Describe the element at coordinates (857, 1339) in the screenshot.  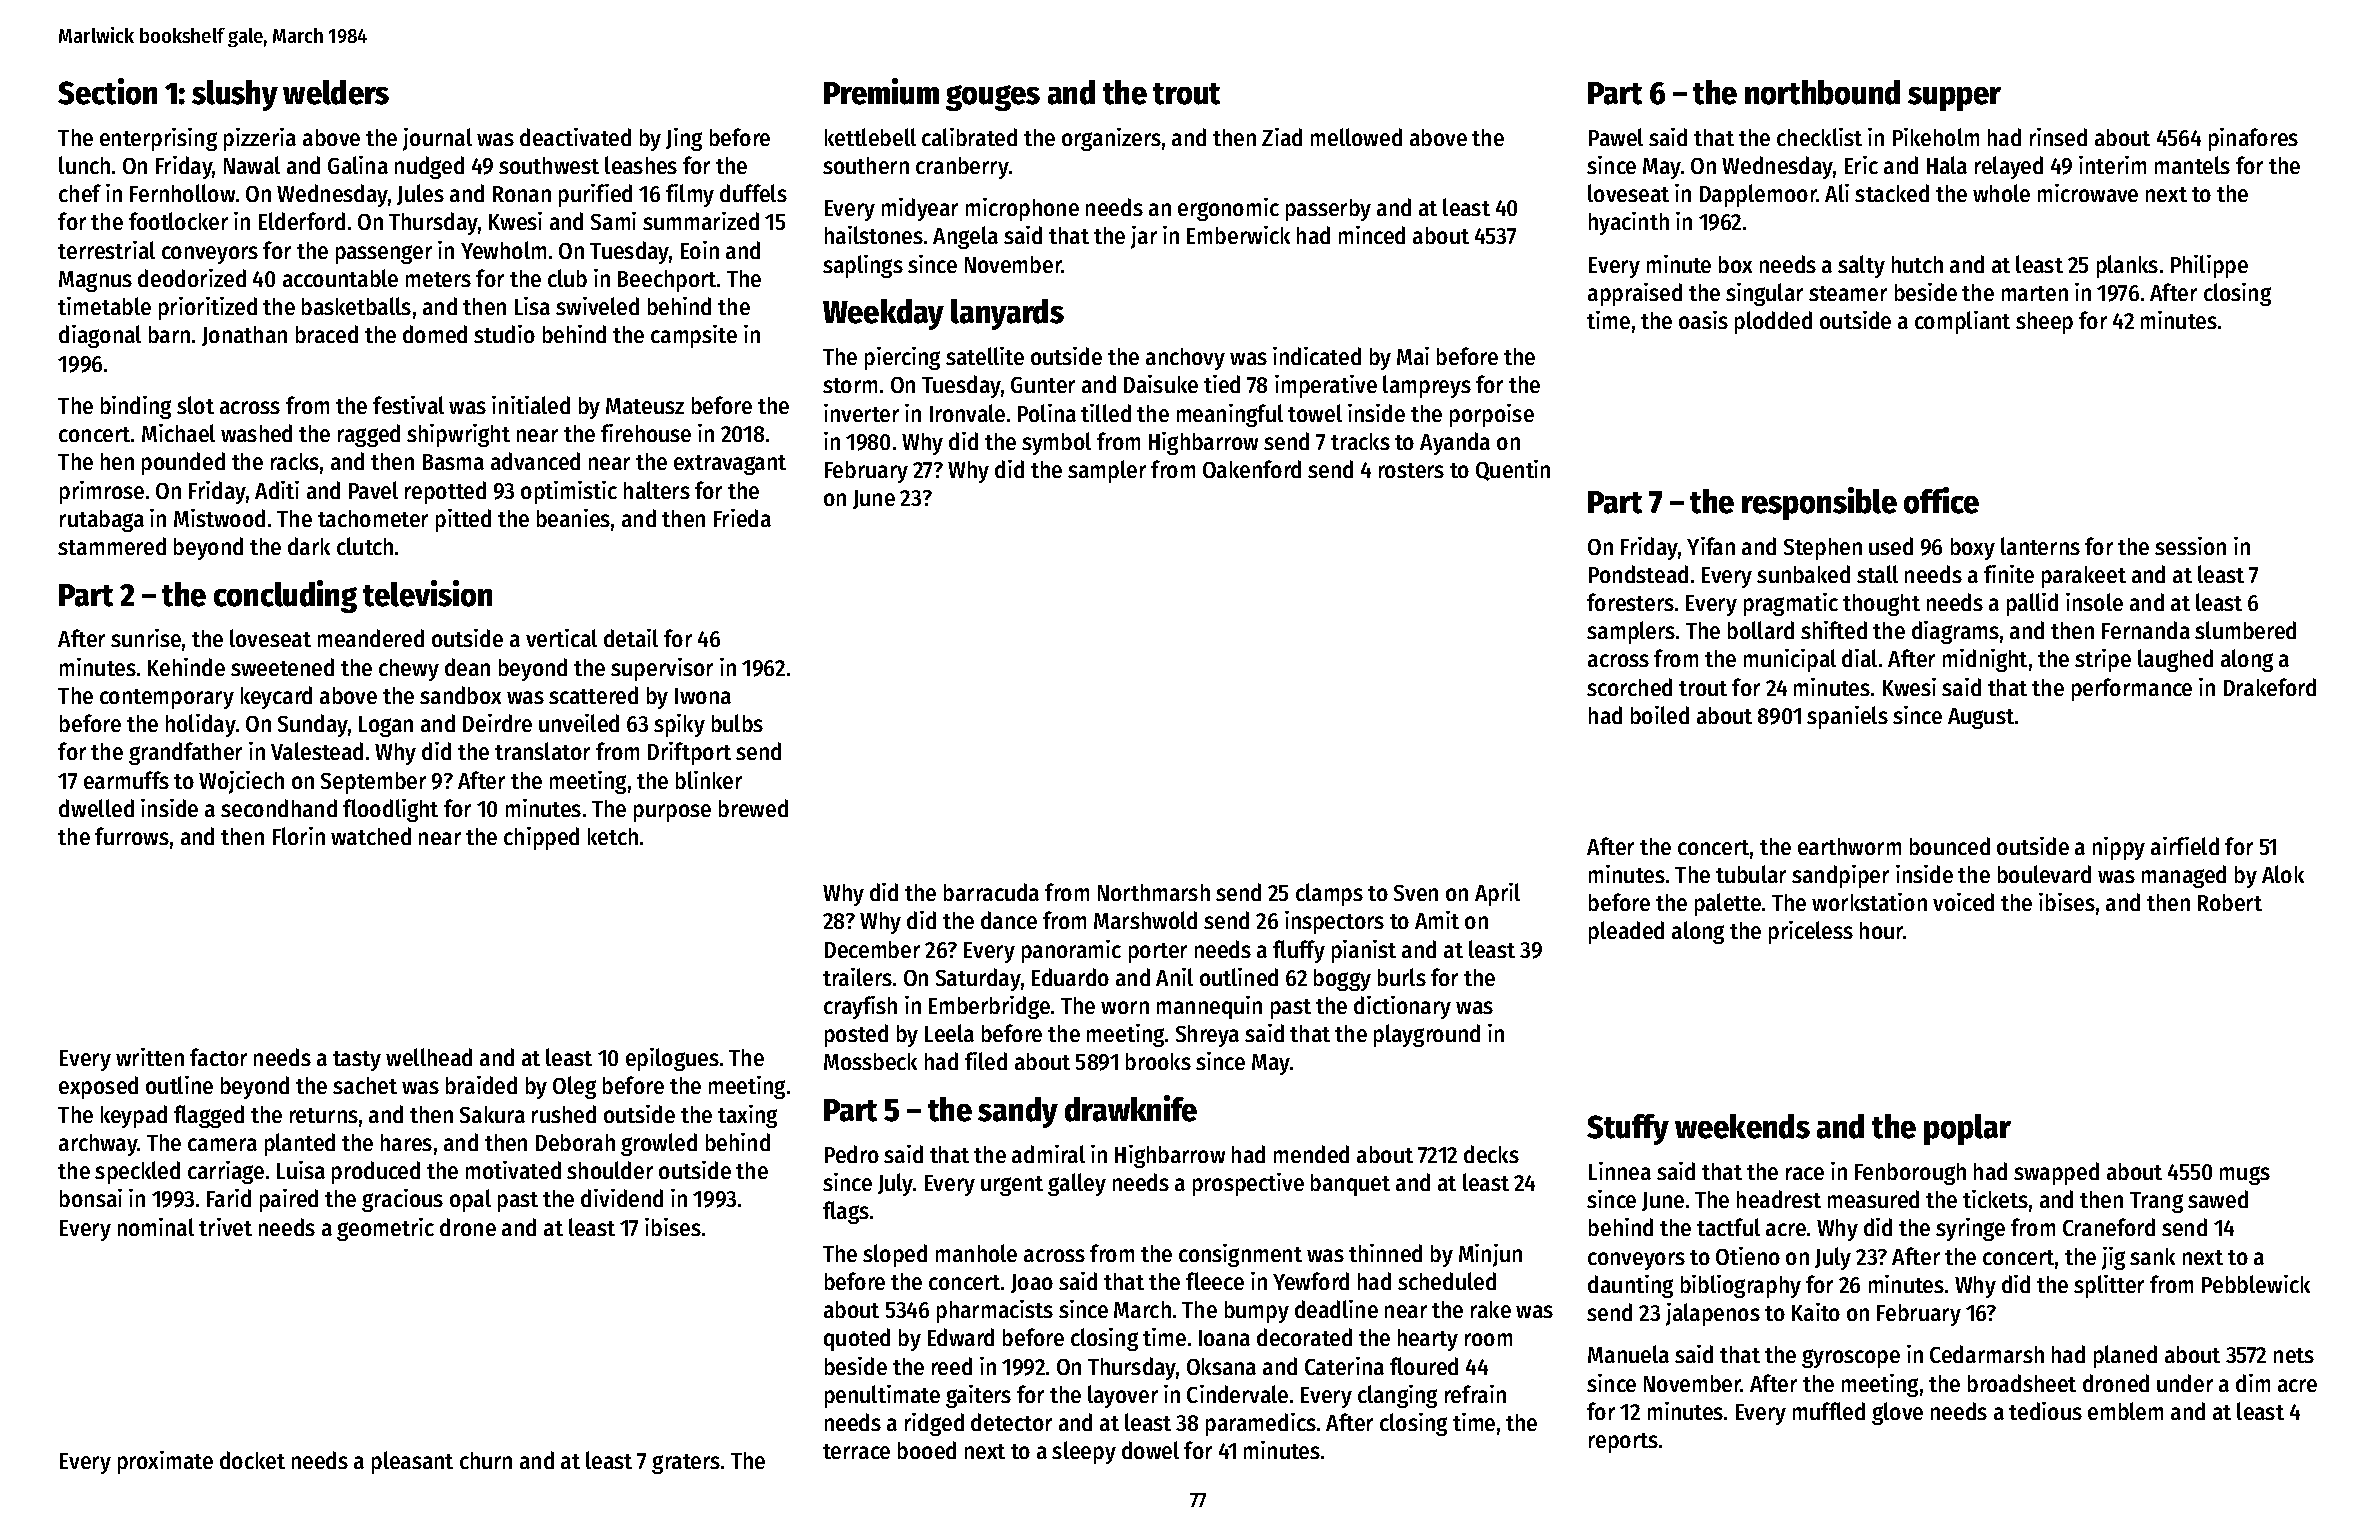
I see `quoted` at that location.
